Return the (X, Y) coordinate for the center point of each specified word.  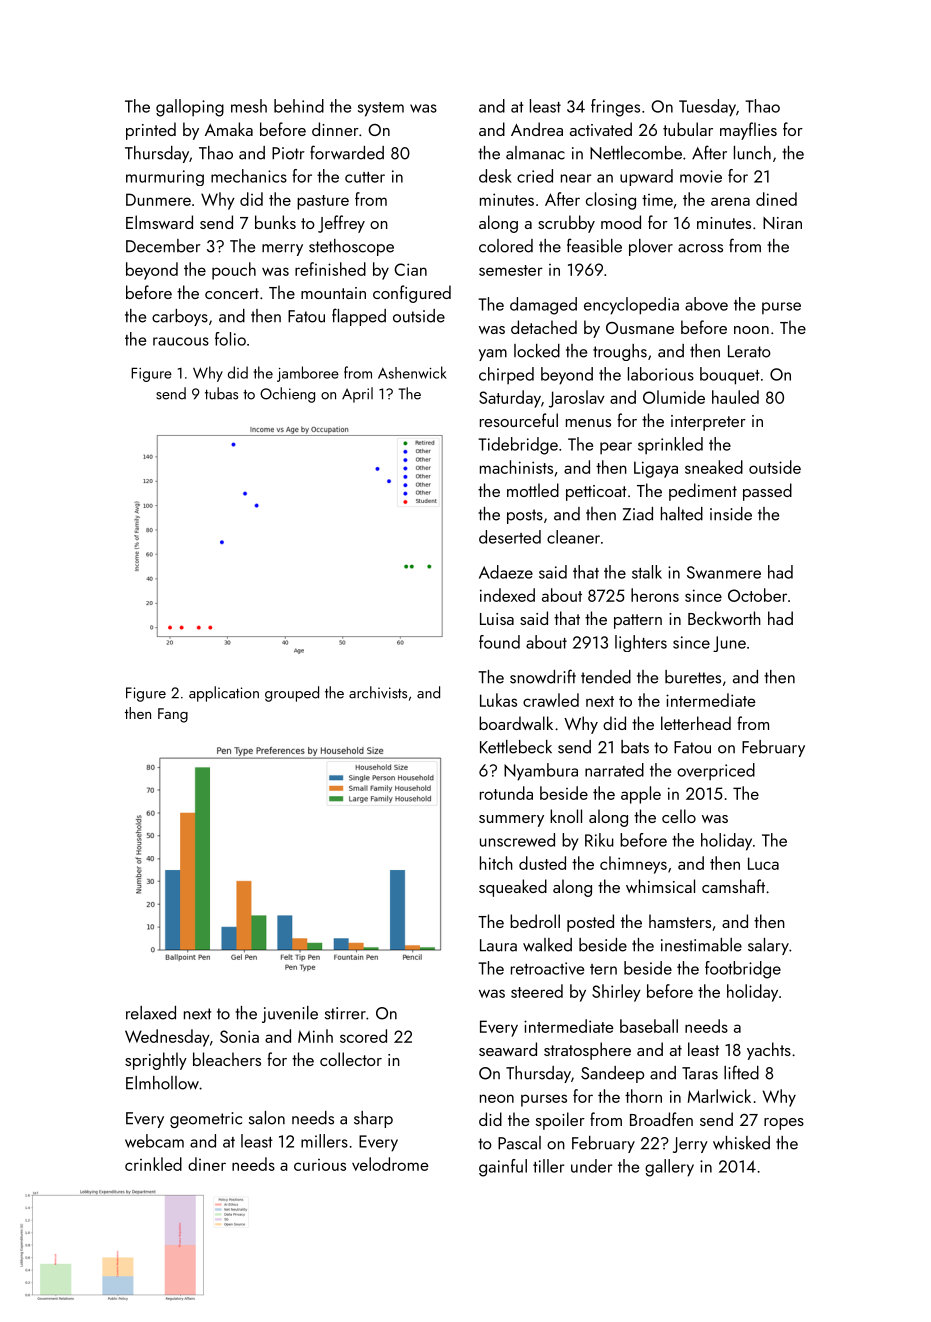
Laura (498, 945)
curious (320, 1165)
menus (588, 423)
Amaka (229, 129)
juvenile (290, 1014)
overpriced (716, 772)
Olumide (674, 397)
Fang (173, 715)
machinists (516, 467)
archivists (378, 692)
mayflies (748, 131)
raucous (181, 341)
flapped (359, 317)
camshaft (733, 886)
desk (495, 176)
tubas (221, 393)
